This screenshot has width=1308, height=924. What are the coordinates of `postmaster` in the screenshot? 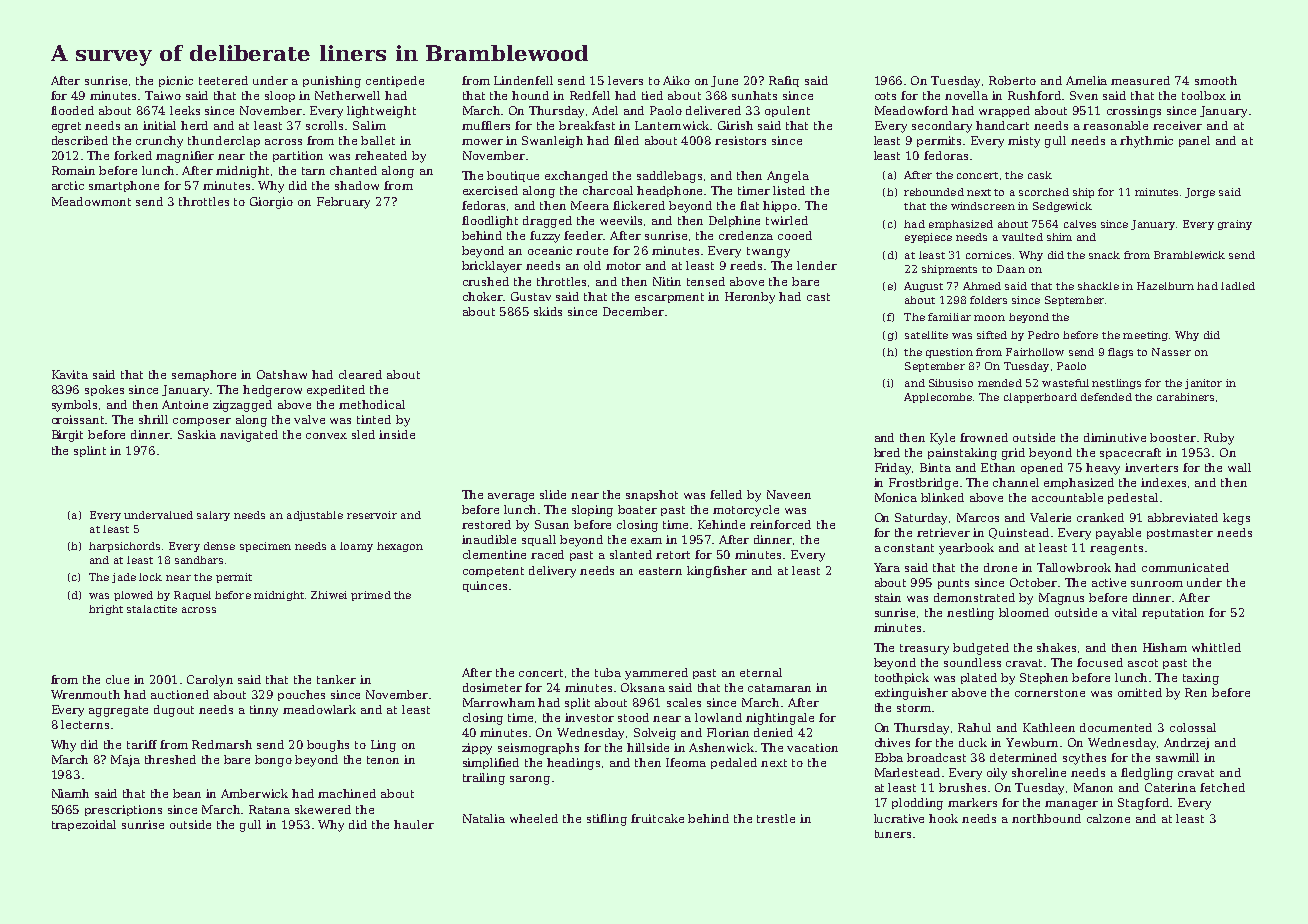 It's located at (1180, 534).
